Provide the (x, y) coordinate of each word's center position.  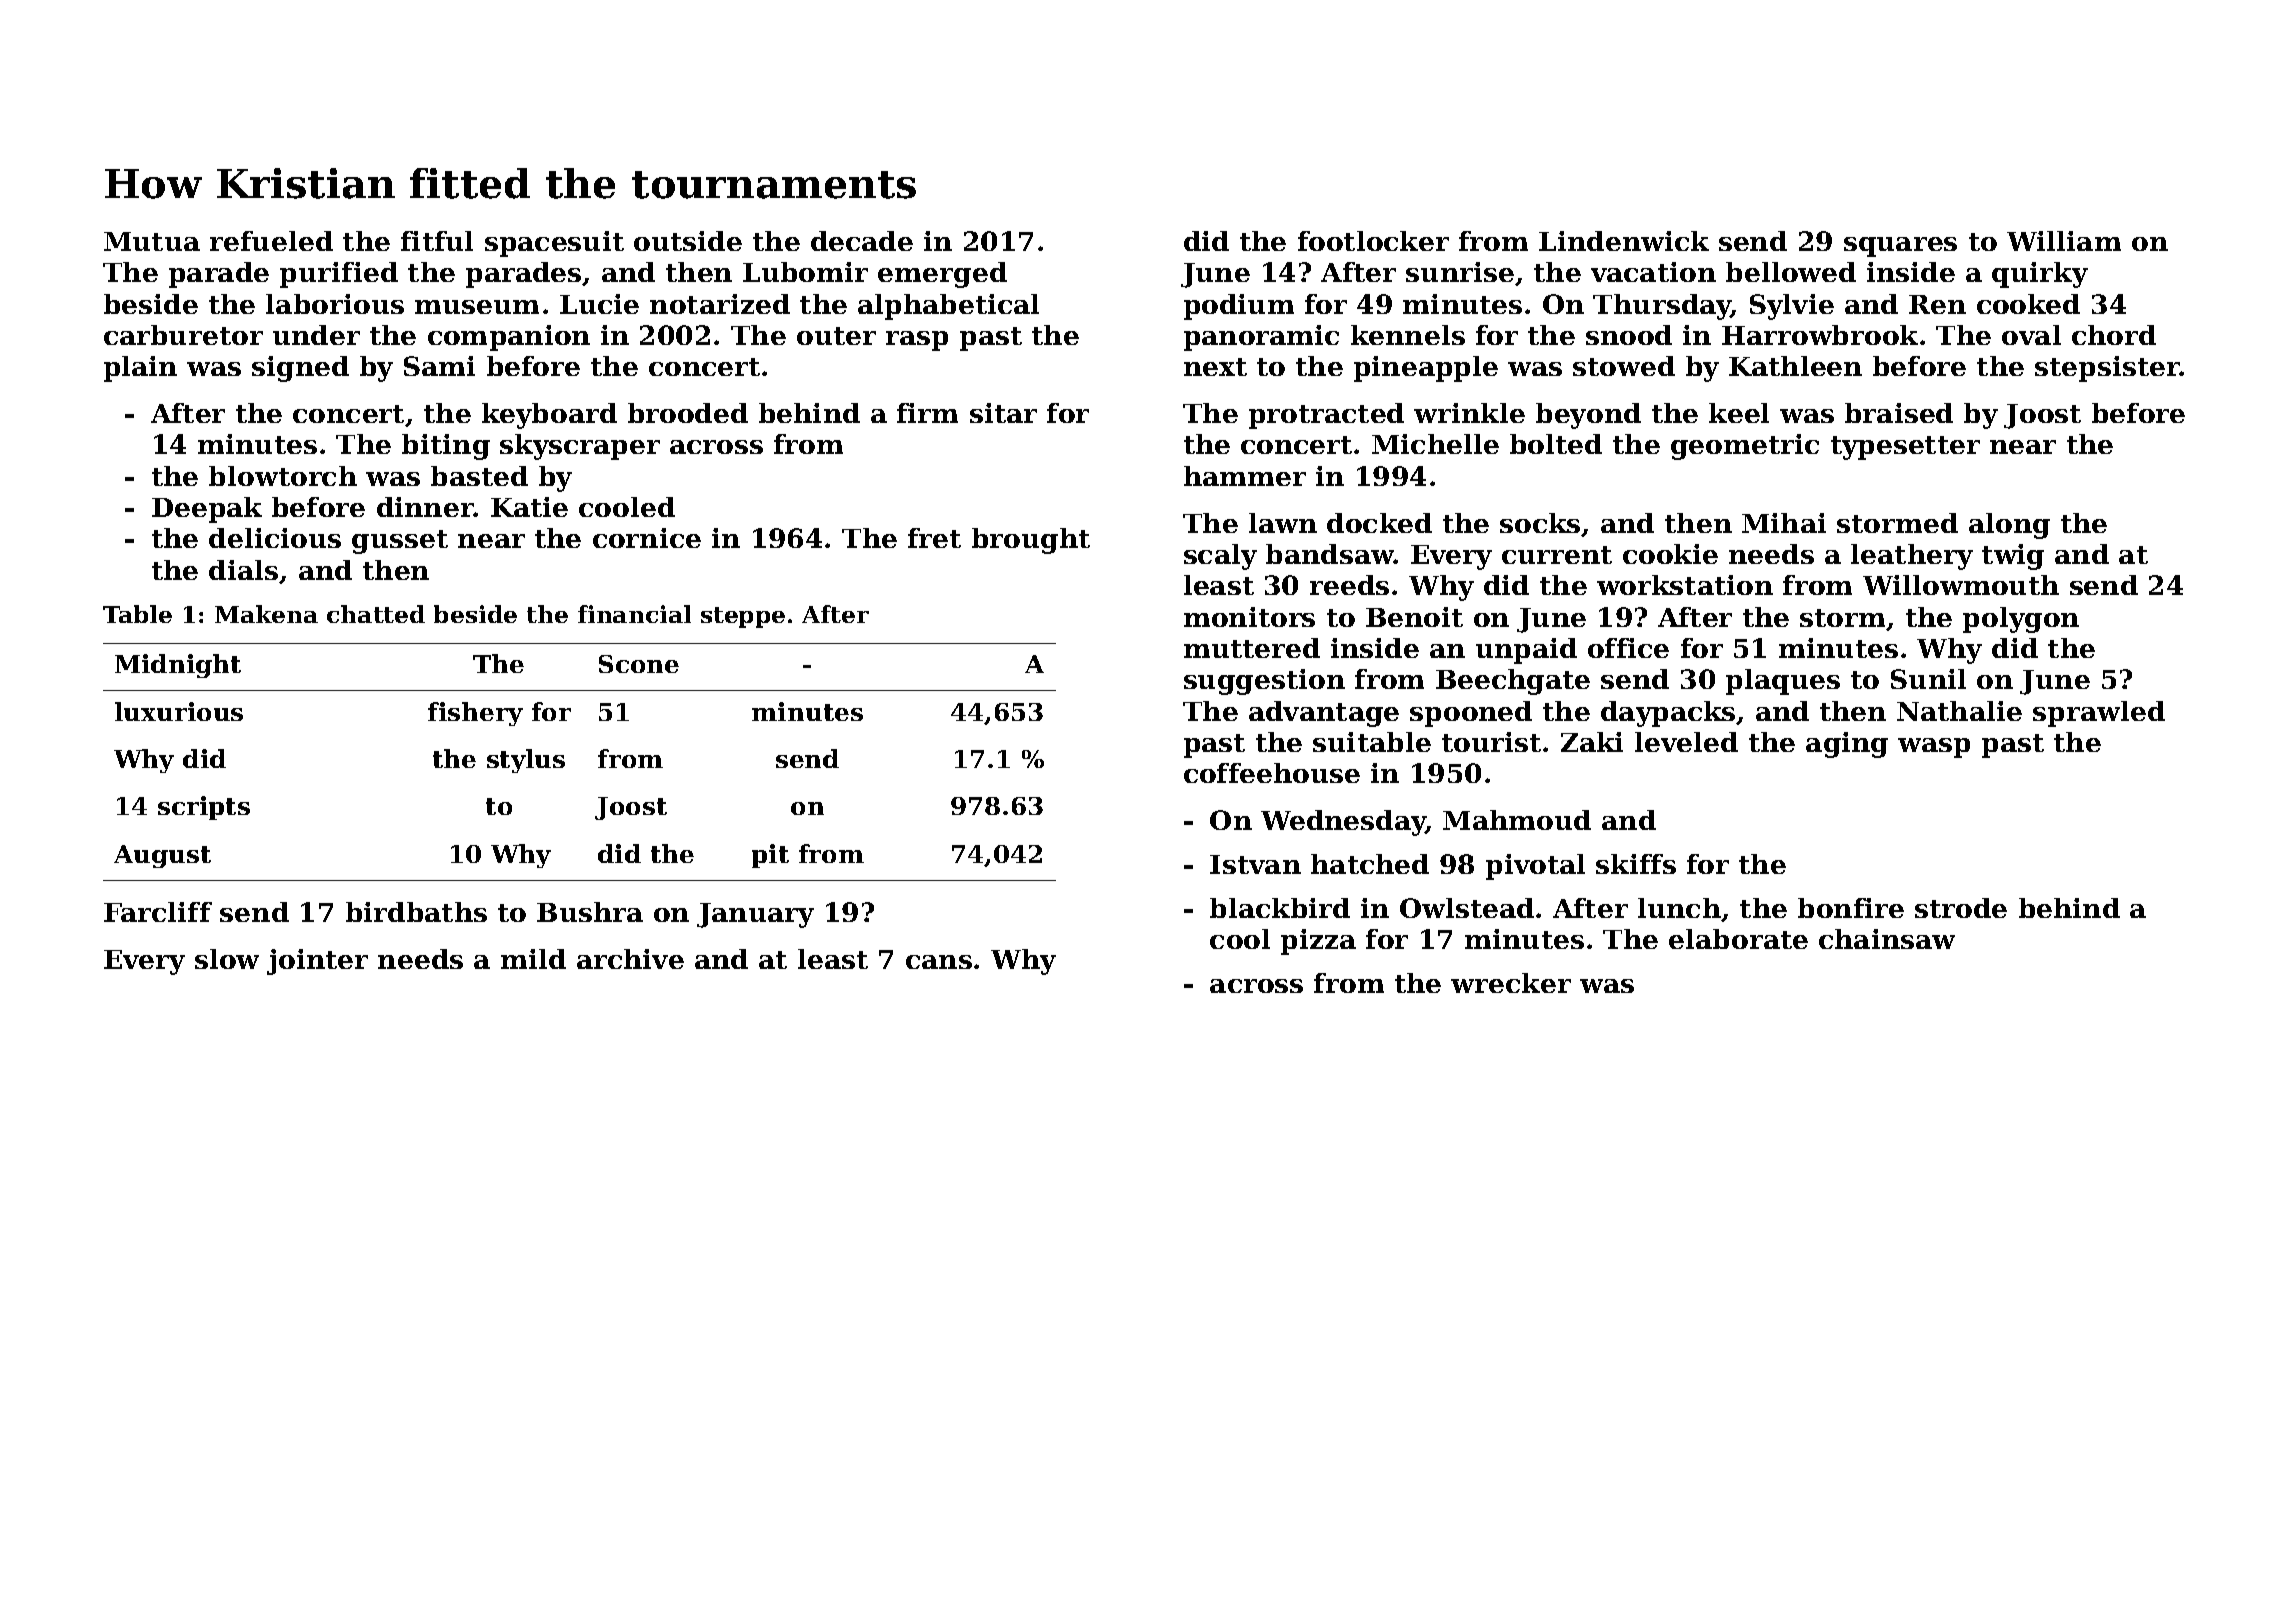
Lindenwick (1624, 241)
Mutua (152, 241)
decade (862, 241)
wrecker (1511, 983)
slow (227, 959)
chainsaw (1887, 939)
